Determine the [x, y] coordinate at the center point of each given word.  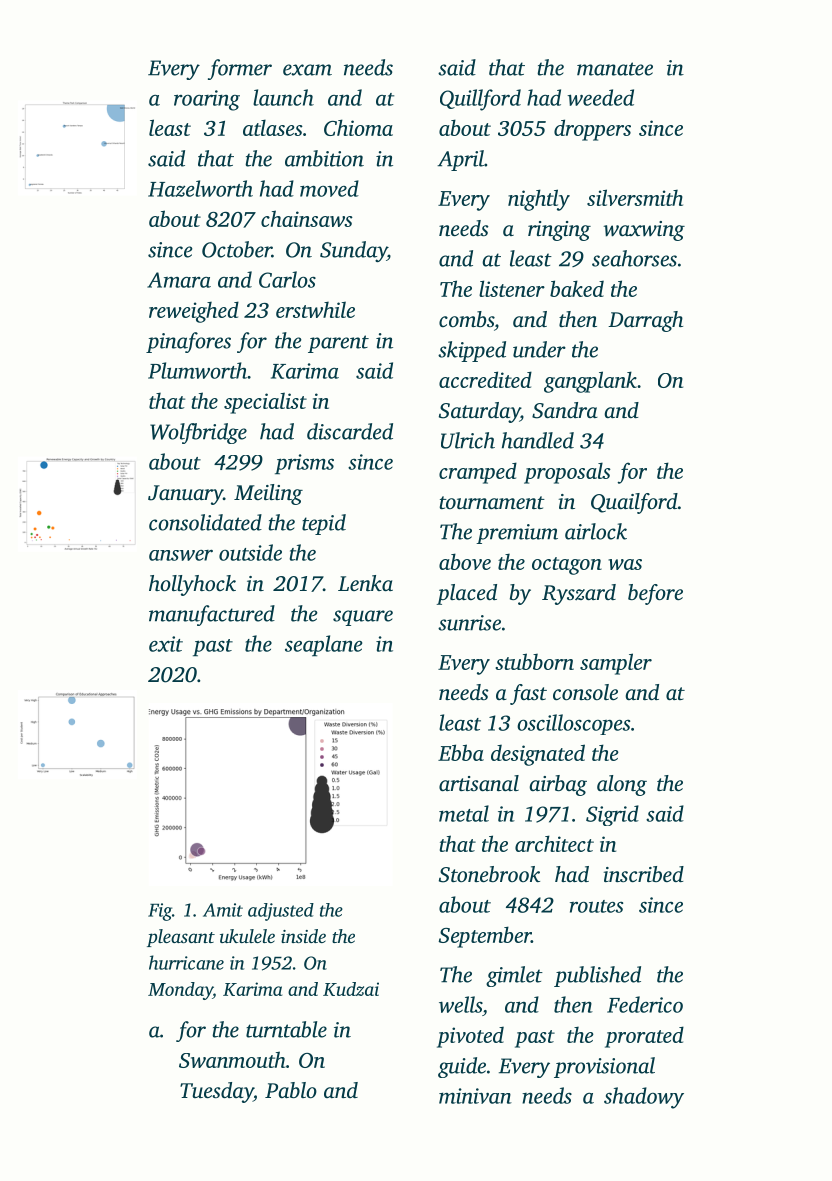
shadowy [644, 1098]
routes [596, 906]
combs [466, 319]
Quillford [480, 100]
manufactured [212, 615]
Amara [179, 280]
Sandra [565, 410]
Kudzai [351, 989]
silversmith [635, 197]
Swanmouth [232, 1059]
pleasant [181, 938]
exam [307, 70]
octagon [567, 566]
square [363, 618]
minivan [475, 1096]
